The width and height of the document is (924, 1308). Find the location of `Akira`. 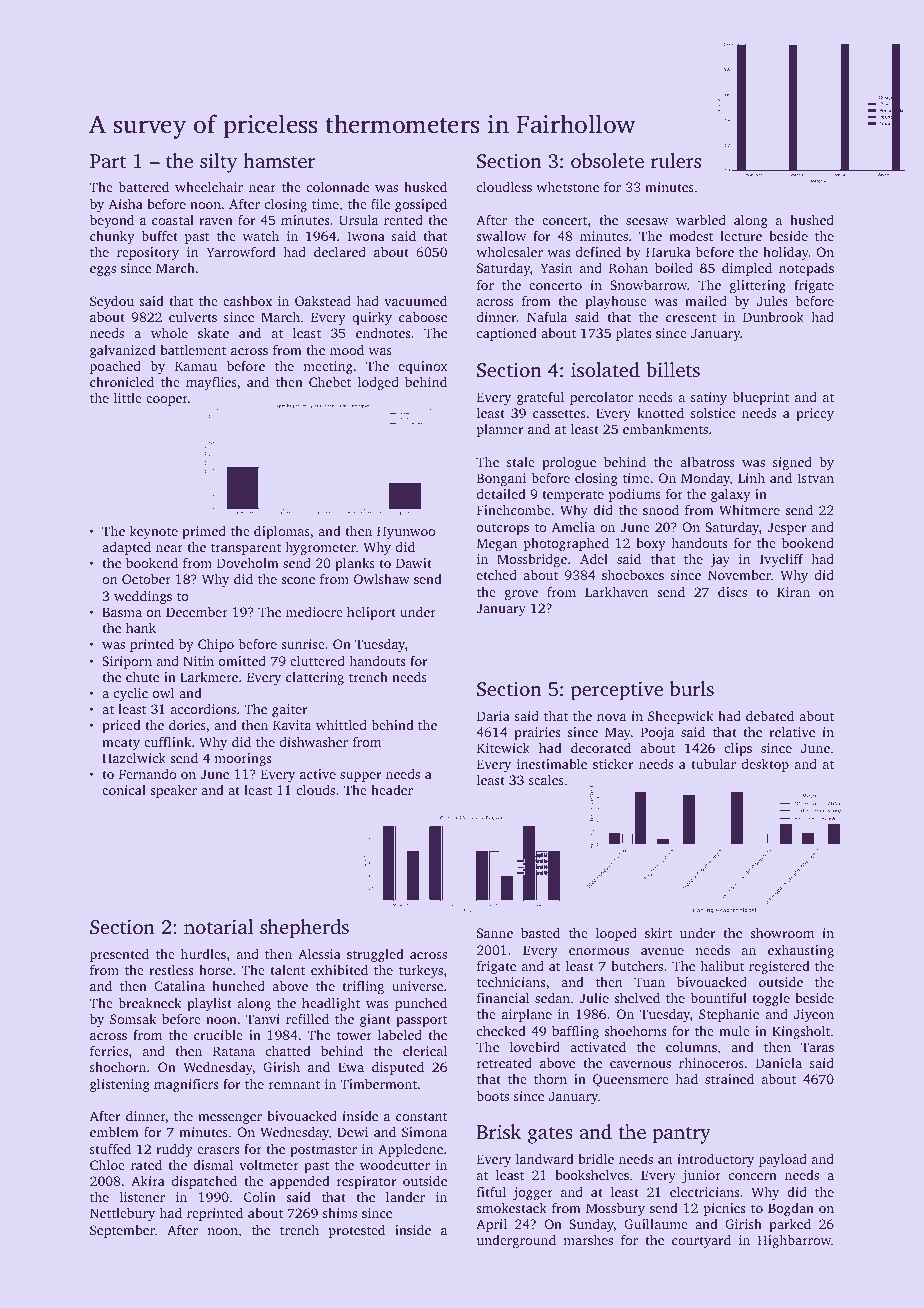

Akira is located at coordinates (148, 1180).
